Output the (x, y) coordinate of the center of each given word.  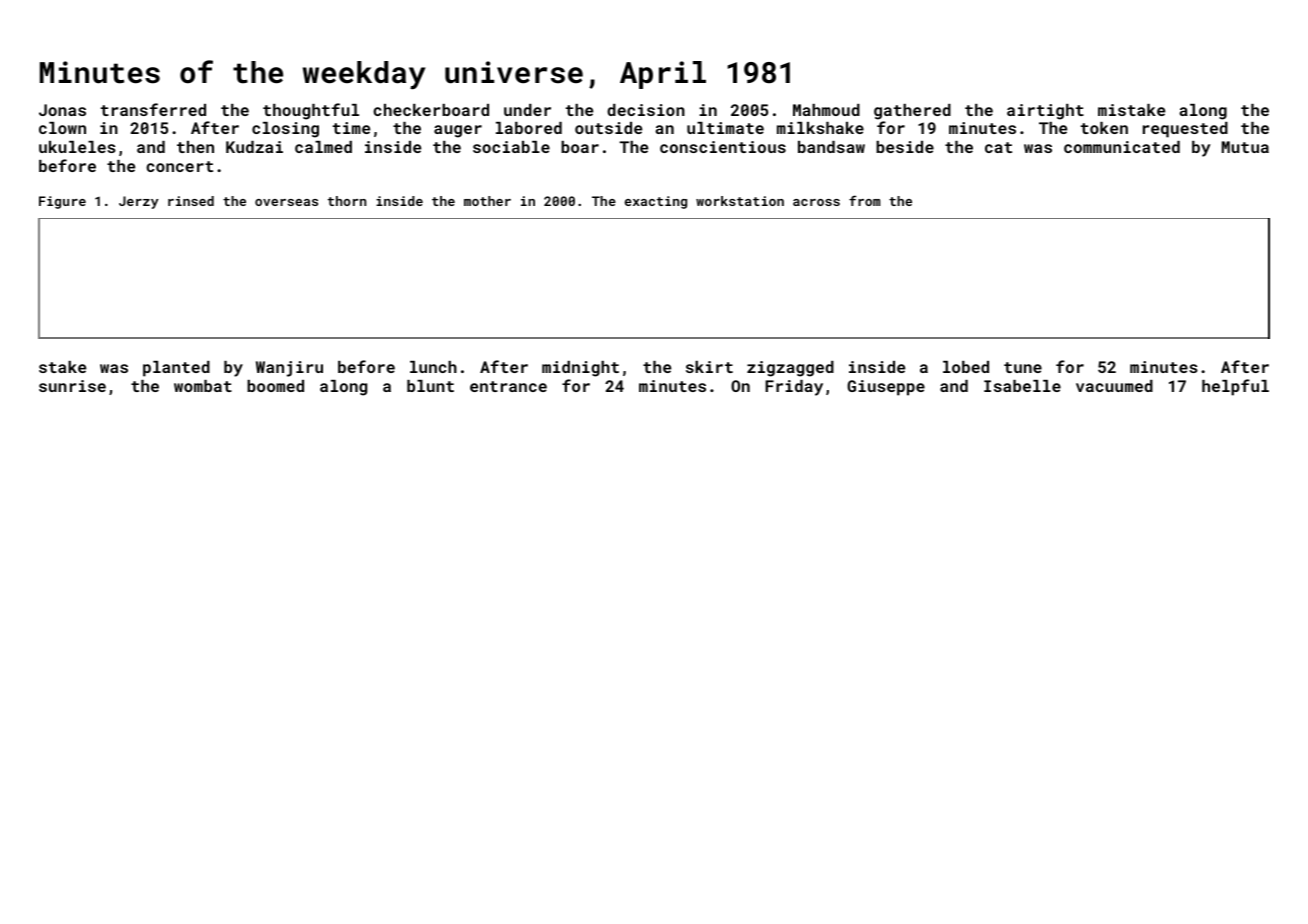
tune (1023, 367)
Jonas (62, 110)
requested (1185, 130)
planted (176, 369)
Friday (794, 388)
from (864, 200)
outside (608, 128)
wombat (203, 386)
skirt (709, 367)
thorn (347, 201)
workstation (740, 201)
